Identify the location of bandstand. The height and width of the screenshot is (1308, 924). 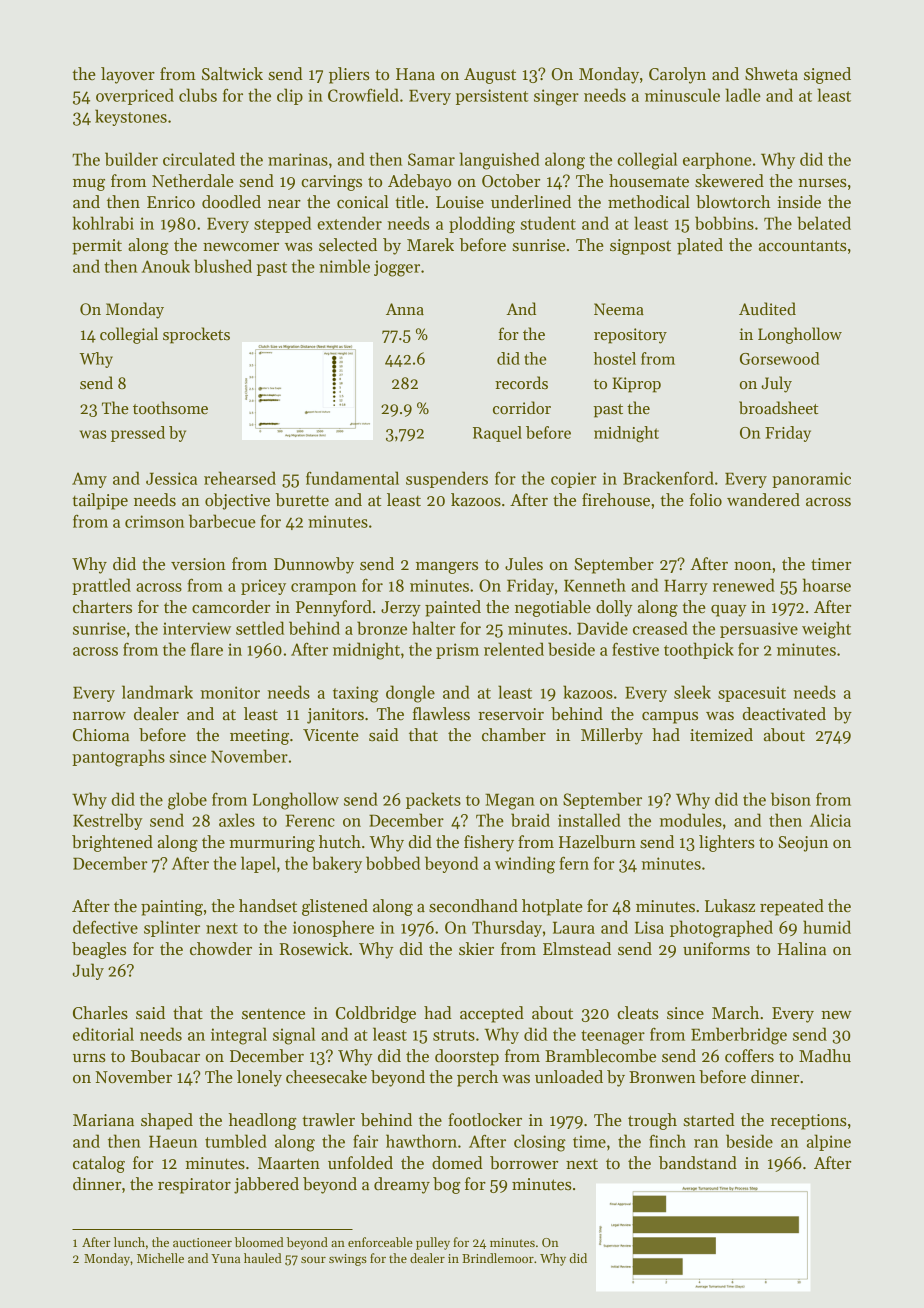
(698, 1163).
